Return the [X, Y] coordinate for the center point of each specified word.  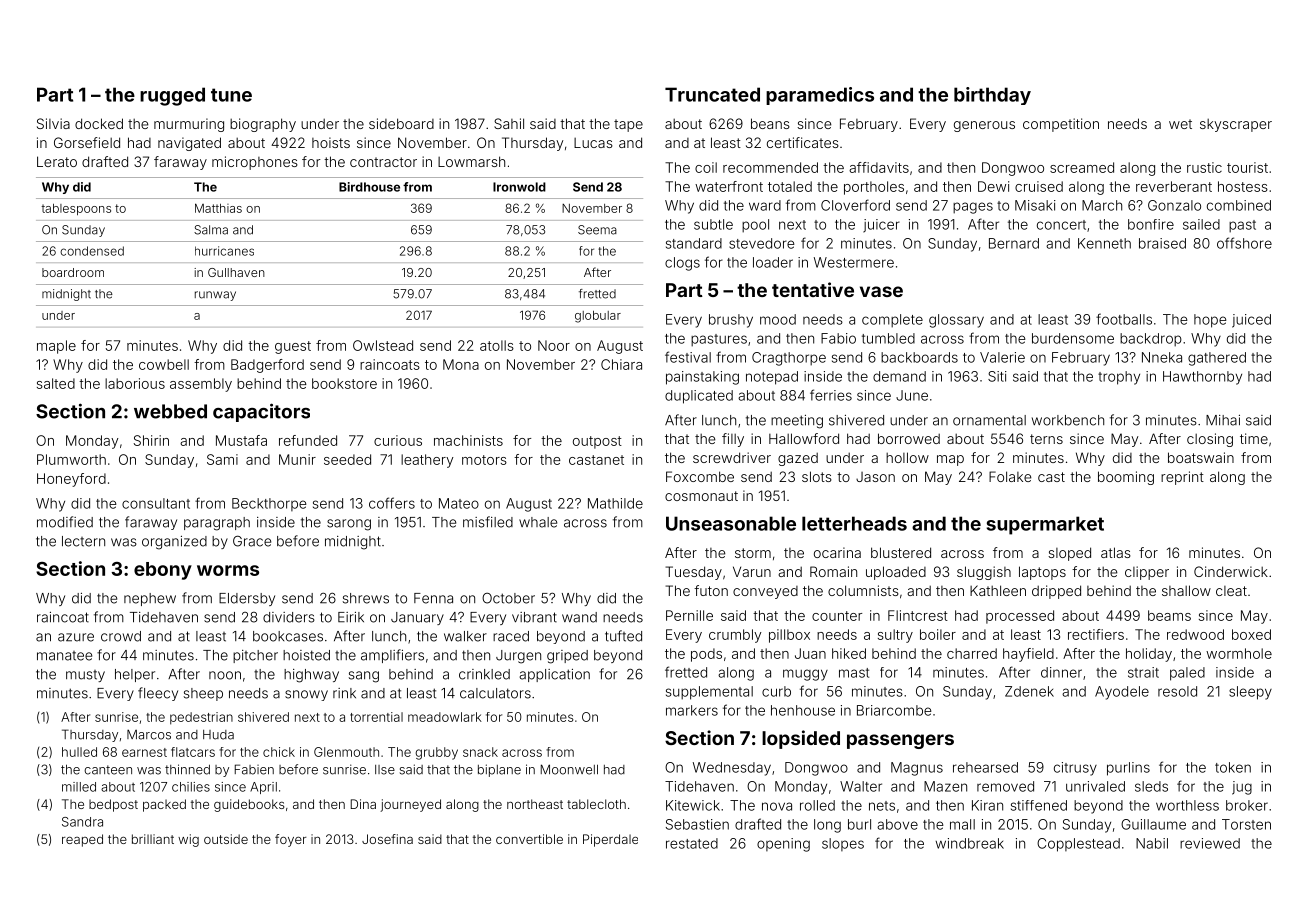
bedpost [113, 805]
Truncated [712, 94]
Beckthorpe [269, 504]
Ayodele [1122, 693]
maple [56, 347]
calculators [495, 693]
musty [85, 676]
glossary [956, 321]
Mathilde [615, 503]
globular [598, 317]
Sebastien [697, 824]
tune [231, 95]
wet [1180, 124]
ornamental [989, 420]
